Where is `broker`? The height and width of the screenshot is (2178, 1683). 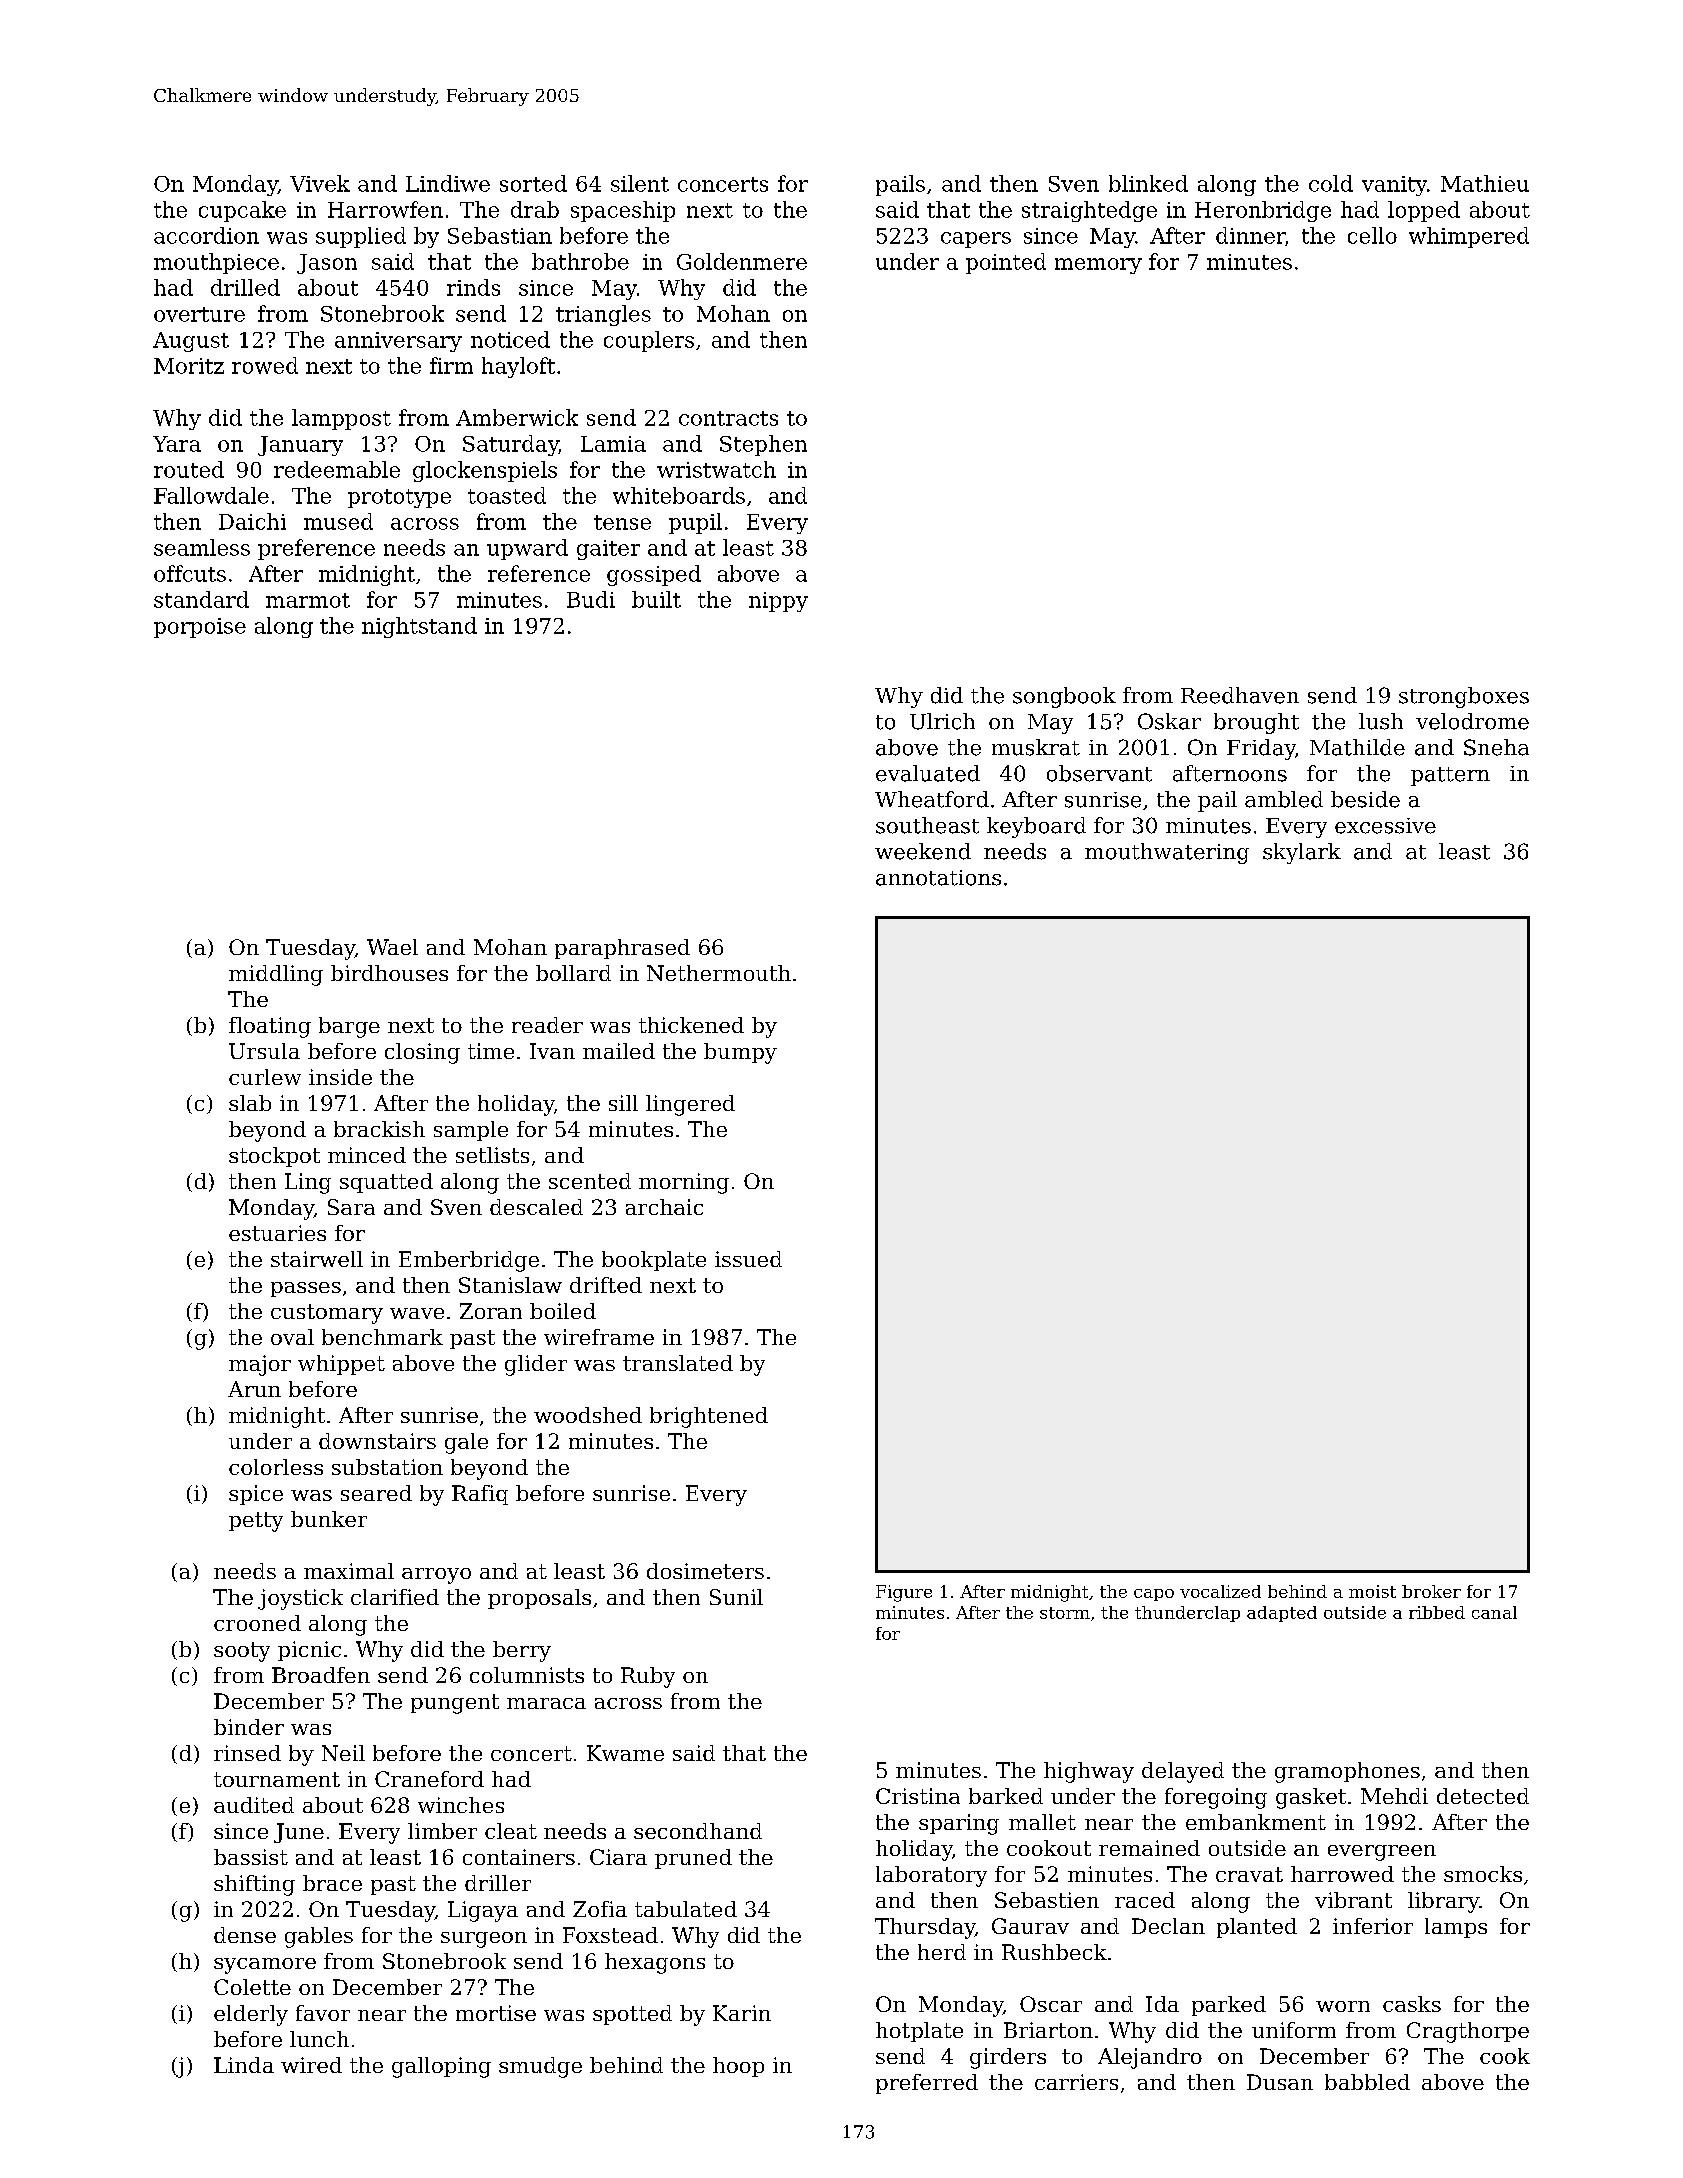 broker is located at coordinates (1431, 1591).
